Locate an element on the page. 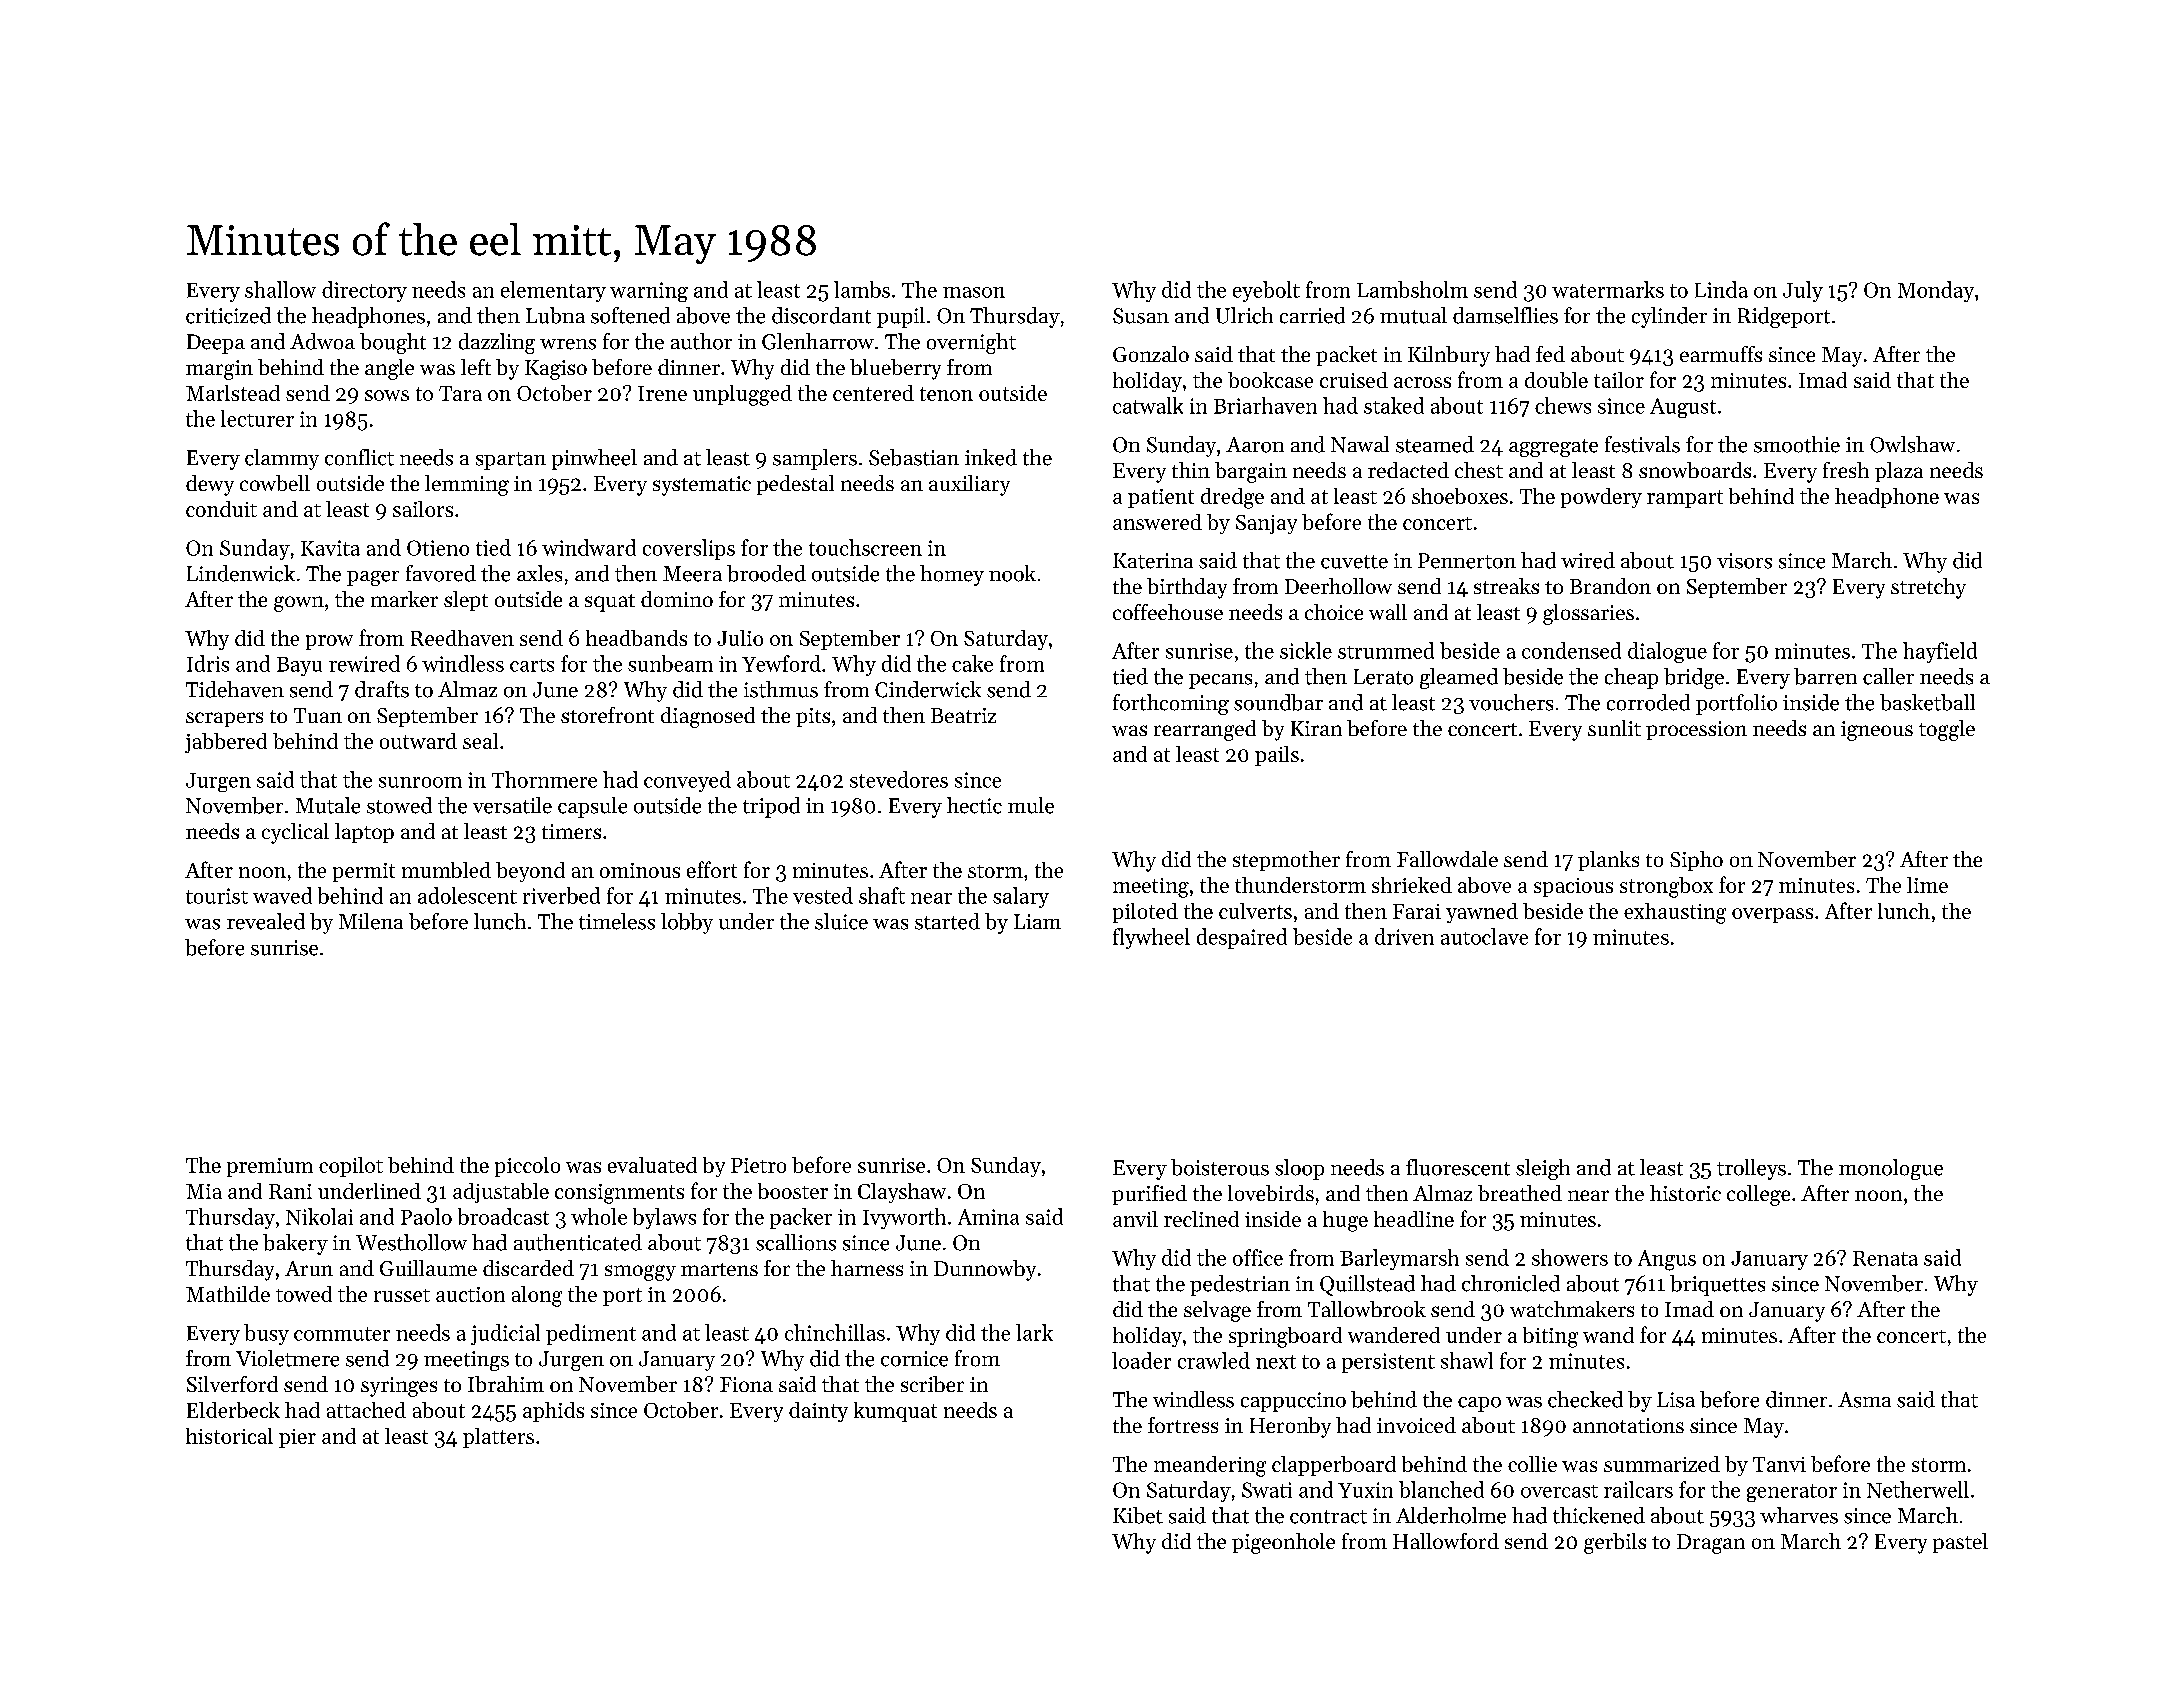  despaired is located at coordinates (1242, 938).
